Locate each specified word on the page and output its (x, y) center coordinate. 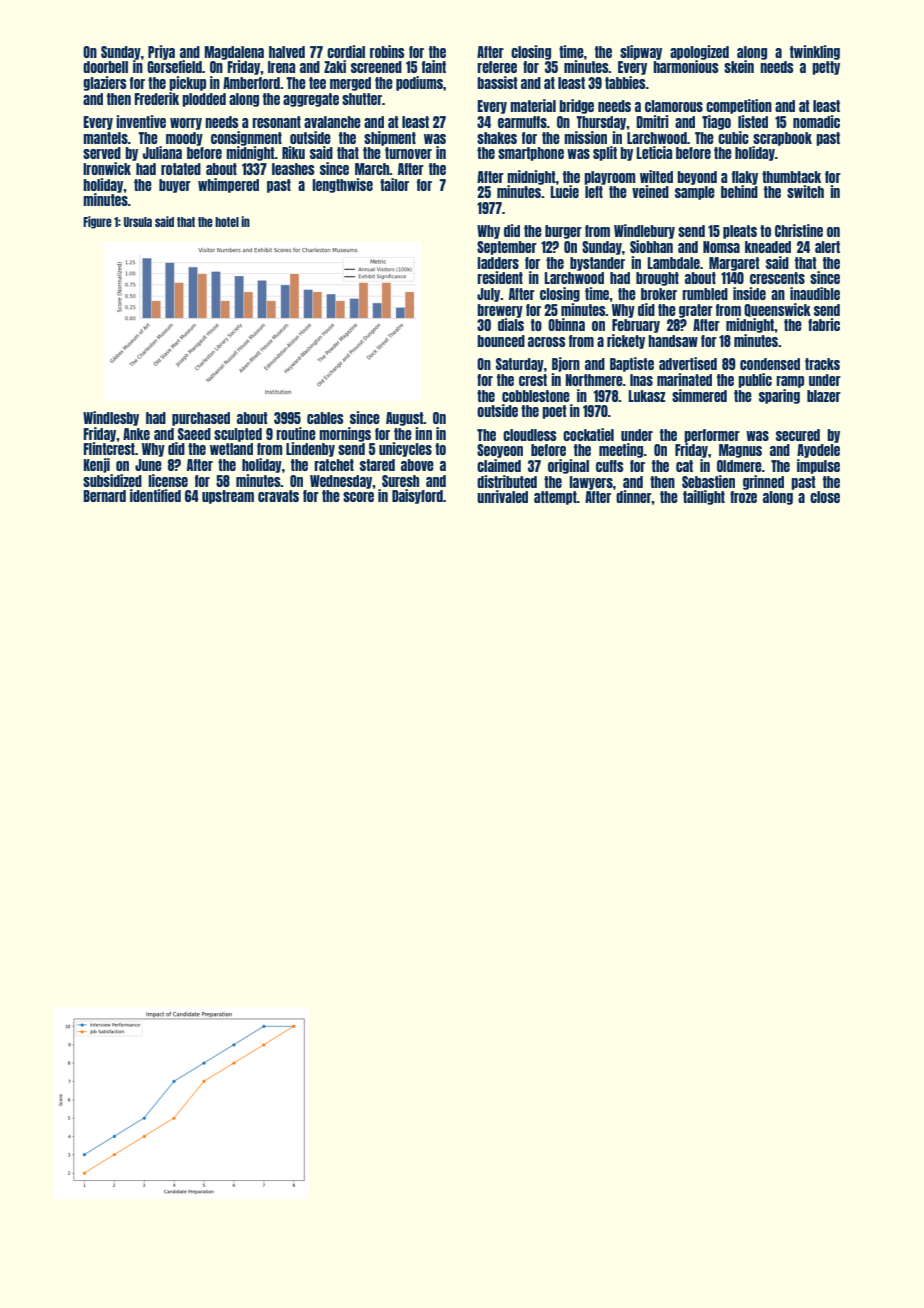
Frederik (156, 98)
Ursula (138, 222)
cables (325, 418)
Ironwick (107, 168)
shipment (390, 138)
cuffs (610, 466)
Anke (136, 434)
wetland (231, 449)
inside (749, 293)
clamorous (674, 106)
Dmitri (652, 121)
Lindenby (310, 449)
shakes (497, 138)
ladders (498, 263)
